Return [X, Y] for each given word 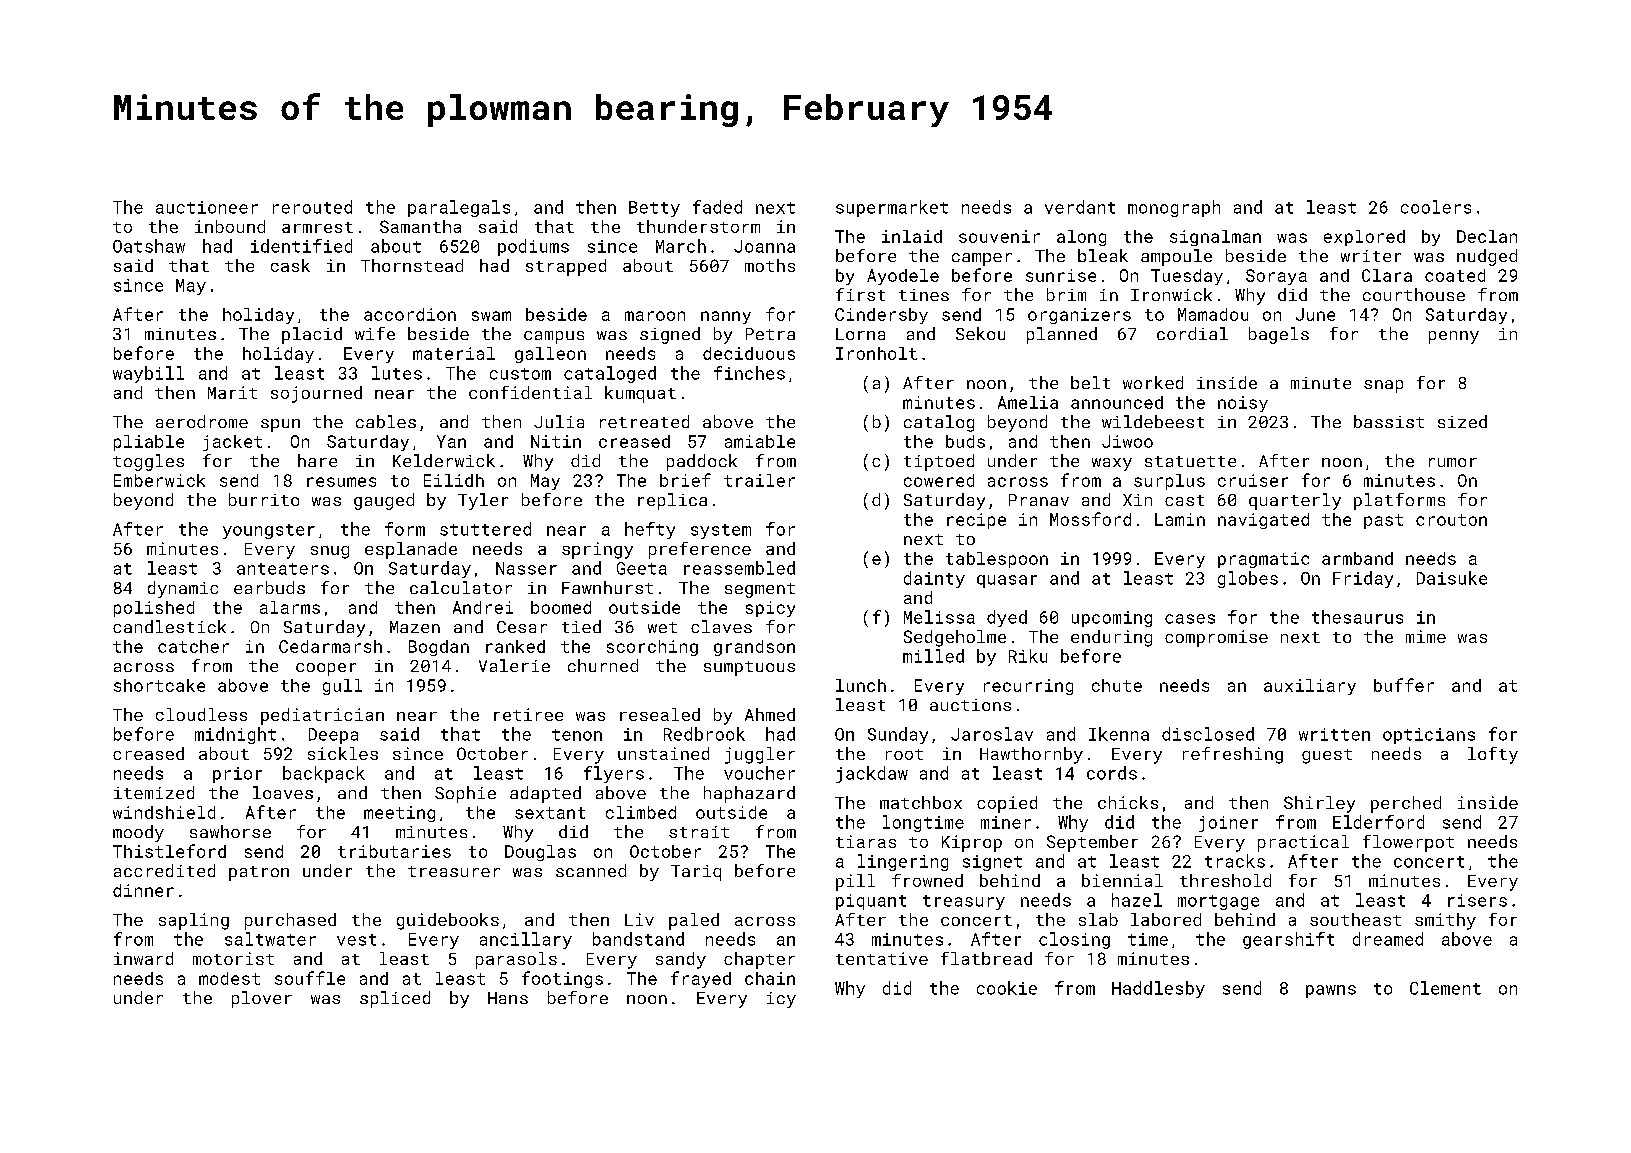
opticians [1429, 736]
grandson [754, 648]
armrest [317, 227]
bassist [1389, 421]
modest [229, 978]
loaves [283, 792]
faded [717, 207]
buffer [1404, 685]
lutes [397, 373]
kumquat [640, 394]
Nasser [526, 568]
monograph [1174, 208]
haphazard [749, 794]
